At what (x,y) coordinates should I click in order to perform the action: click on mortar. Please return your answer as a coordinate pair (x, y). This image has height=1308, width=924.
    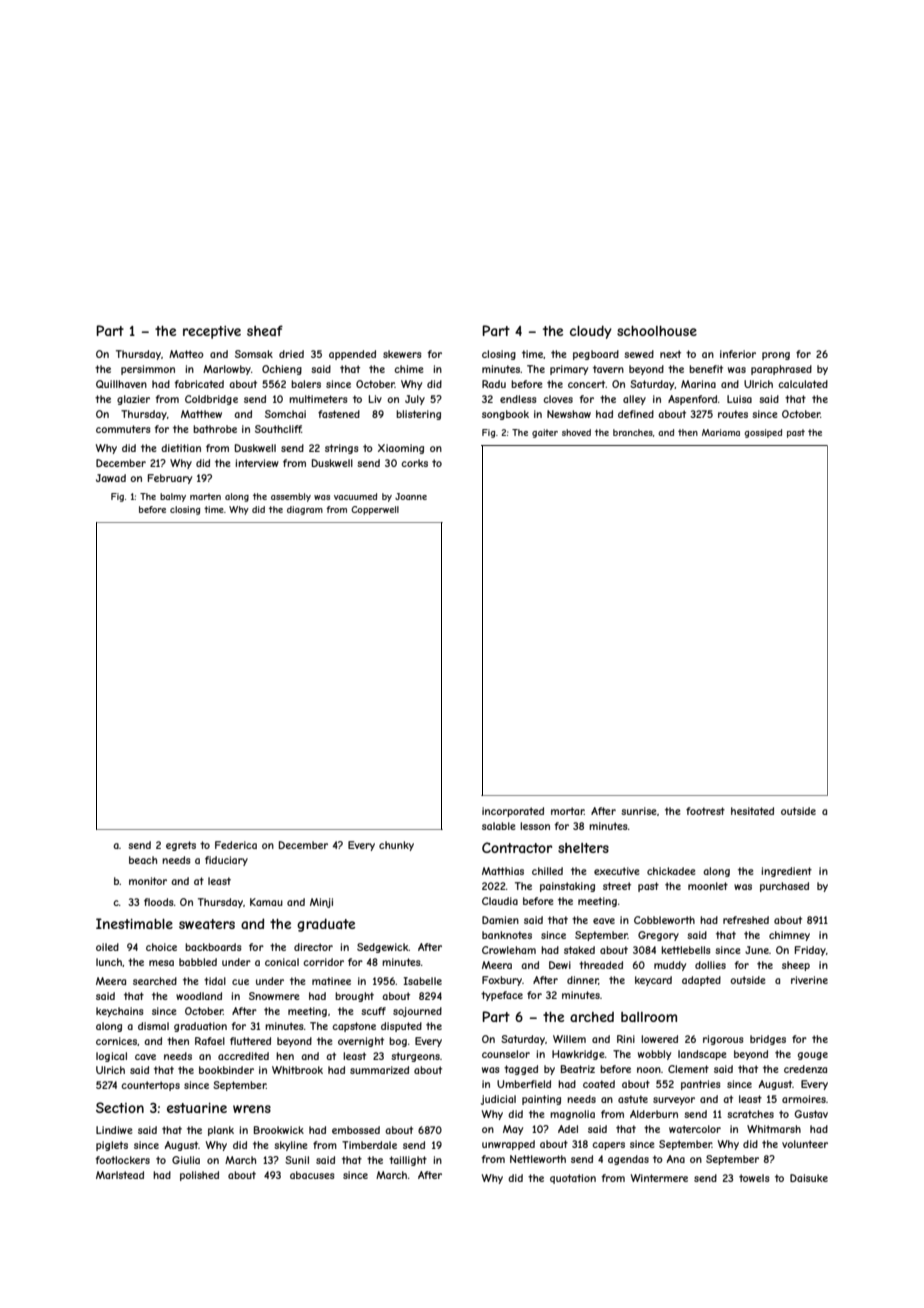
    Looking at the image, I should click on (567, 811).
